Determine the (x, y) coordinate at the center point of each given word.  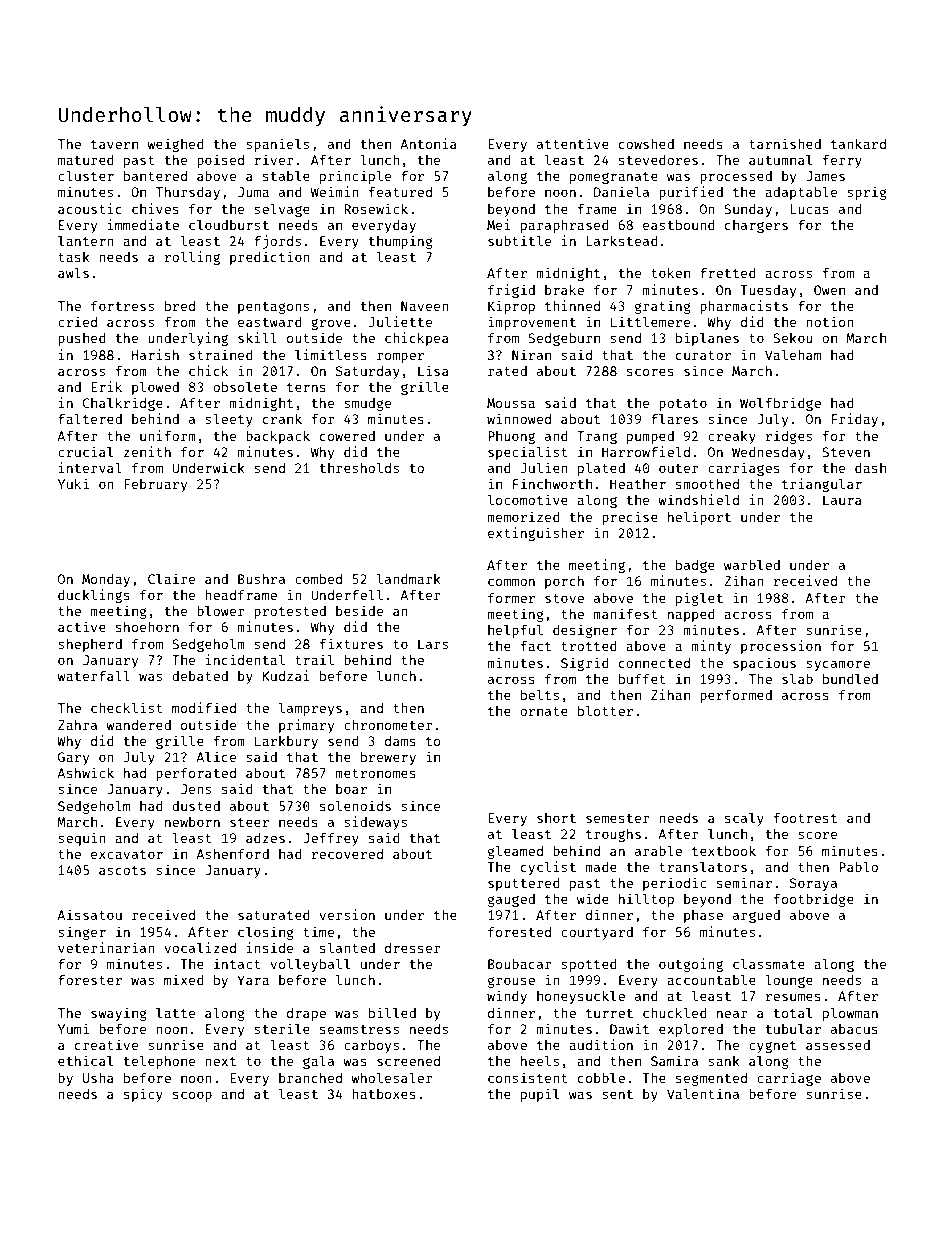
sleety (229, 420)
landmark (409, 578)
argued (756, 916)
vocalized (200, 947)
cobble (601, 1077)
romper (400, 357)
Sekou (792, 338)
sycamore (838, 665)
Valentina (703, 1093)
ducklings (94, 596)
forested (519, 931)
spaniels (277, 145)
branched (310, 1078)
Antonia (428, 143)
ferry (842, 161)
